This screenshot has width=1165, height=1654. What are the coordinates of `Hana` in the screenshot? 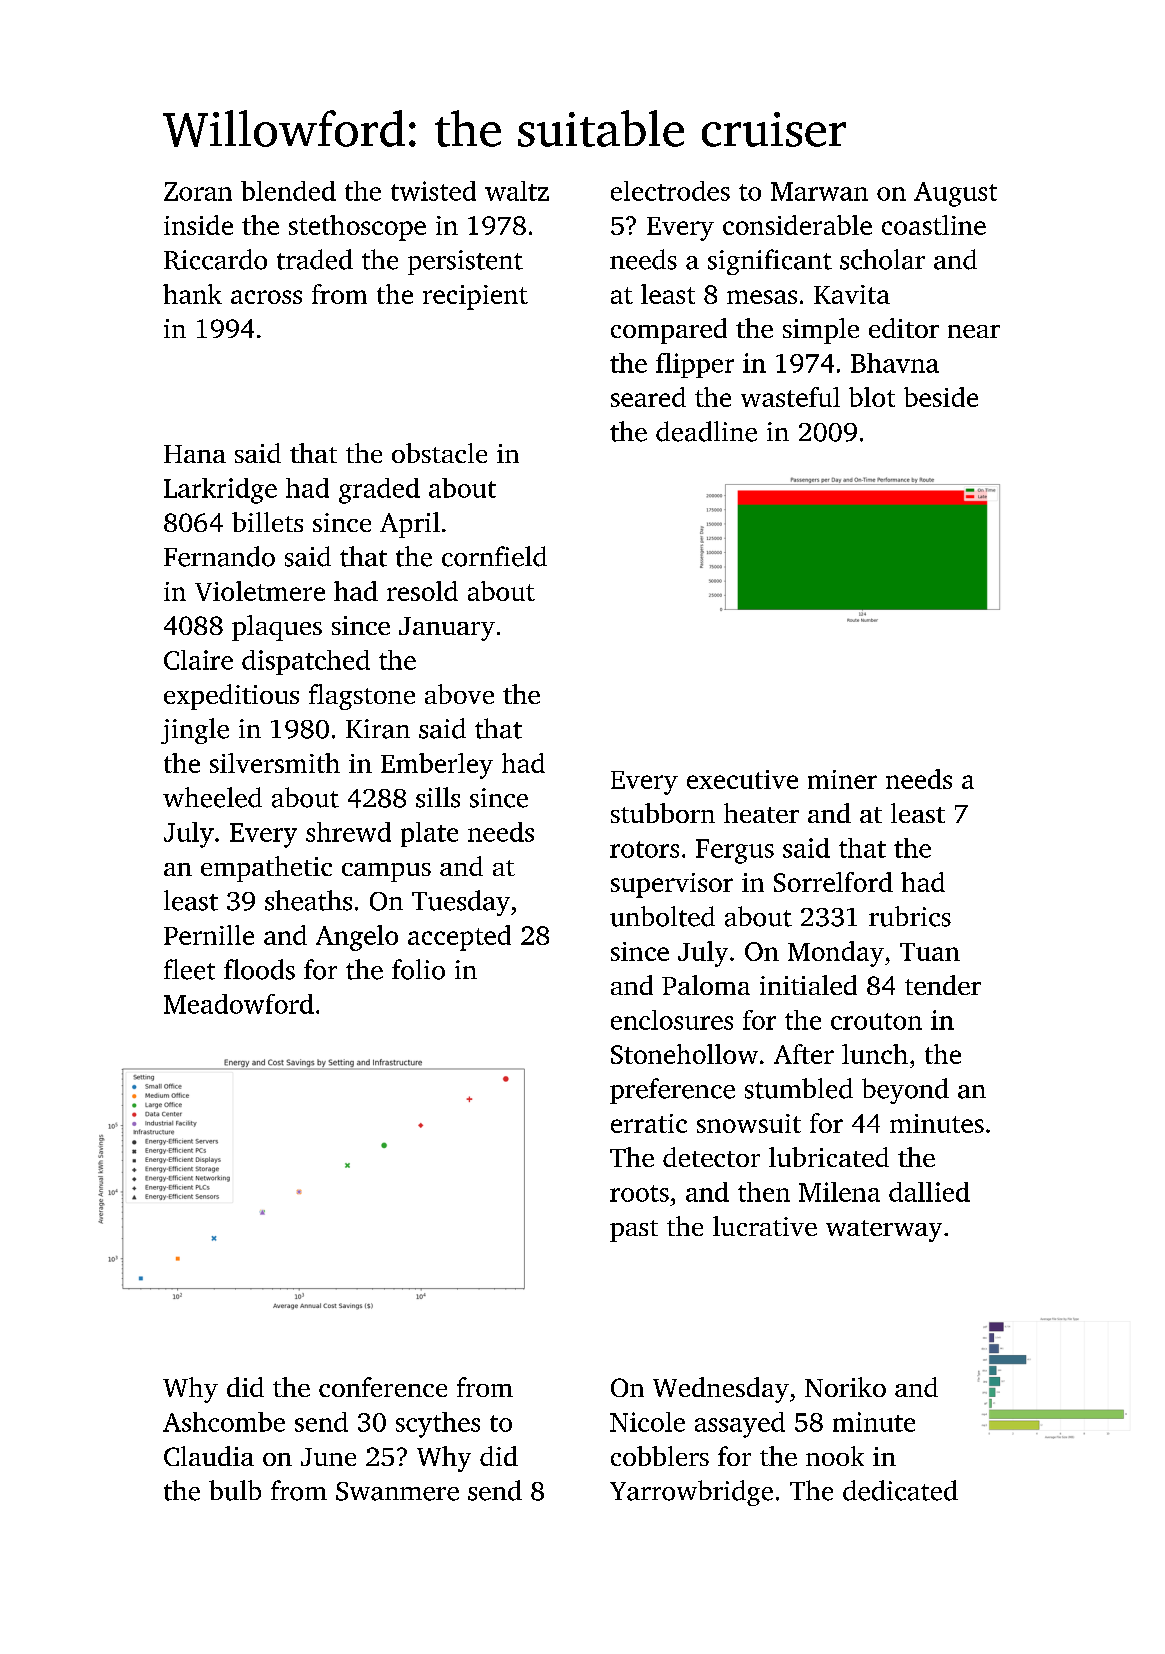 It's located at (195, 454).
